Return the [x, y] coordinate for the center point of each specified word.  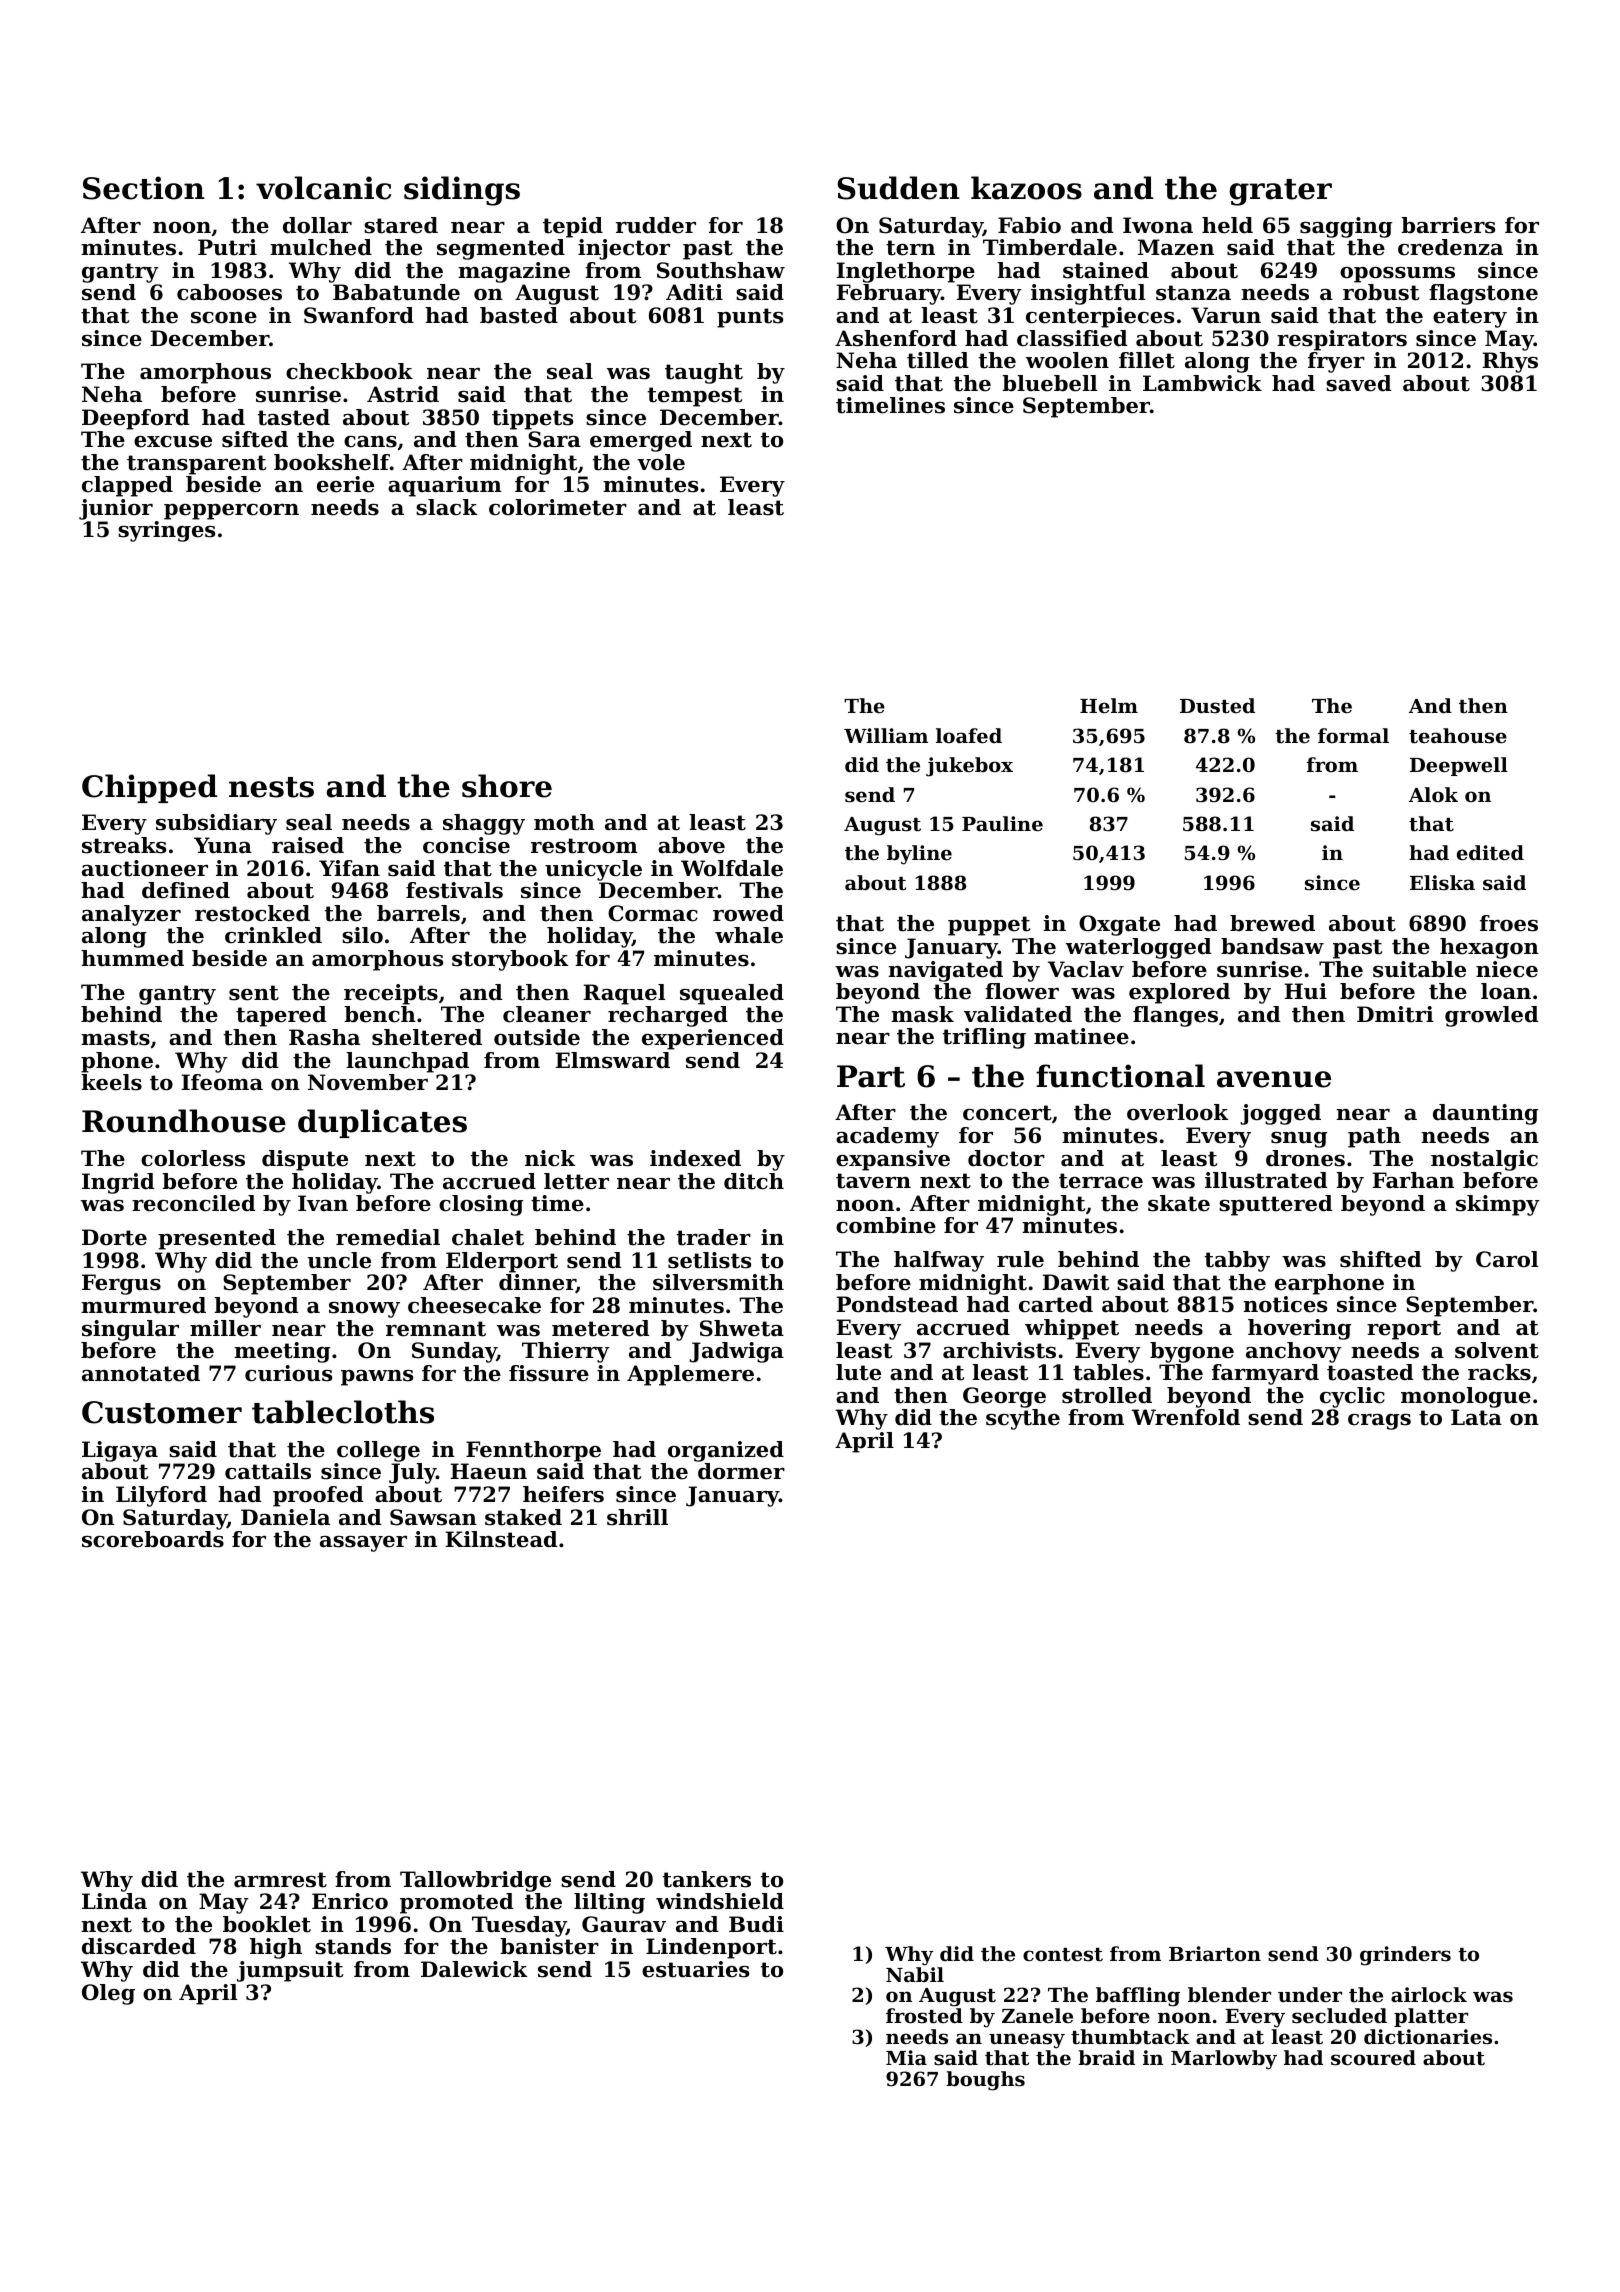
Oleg [108, 1994]
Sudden [898, 188]
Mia [906, 2057]
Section [144, 188]
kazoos [1026, 188]
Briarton [1215, 1954]
